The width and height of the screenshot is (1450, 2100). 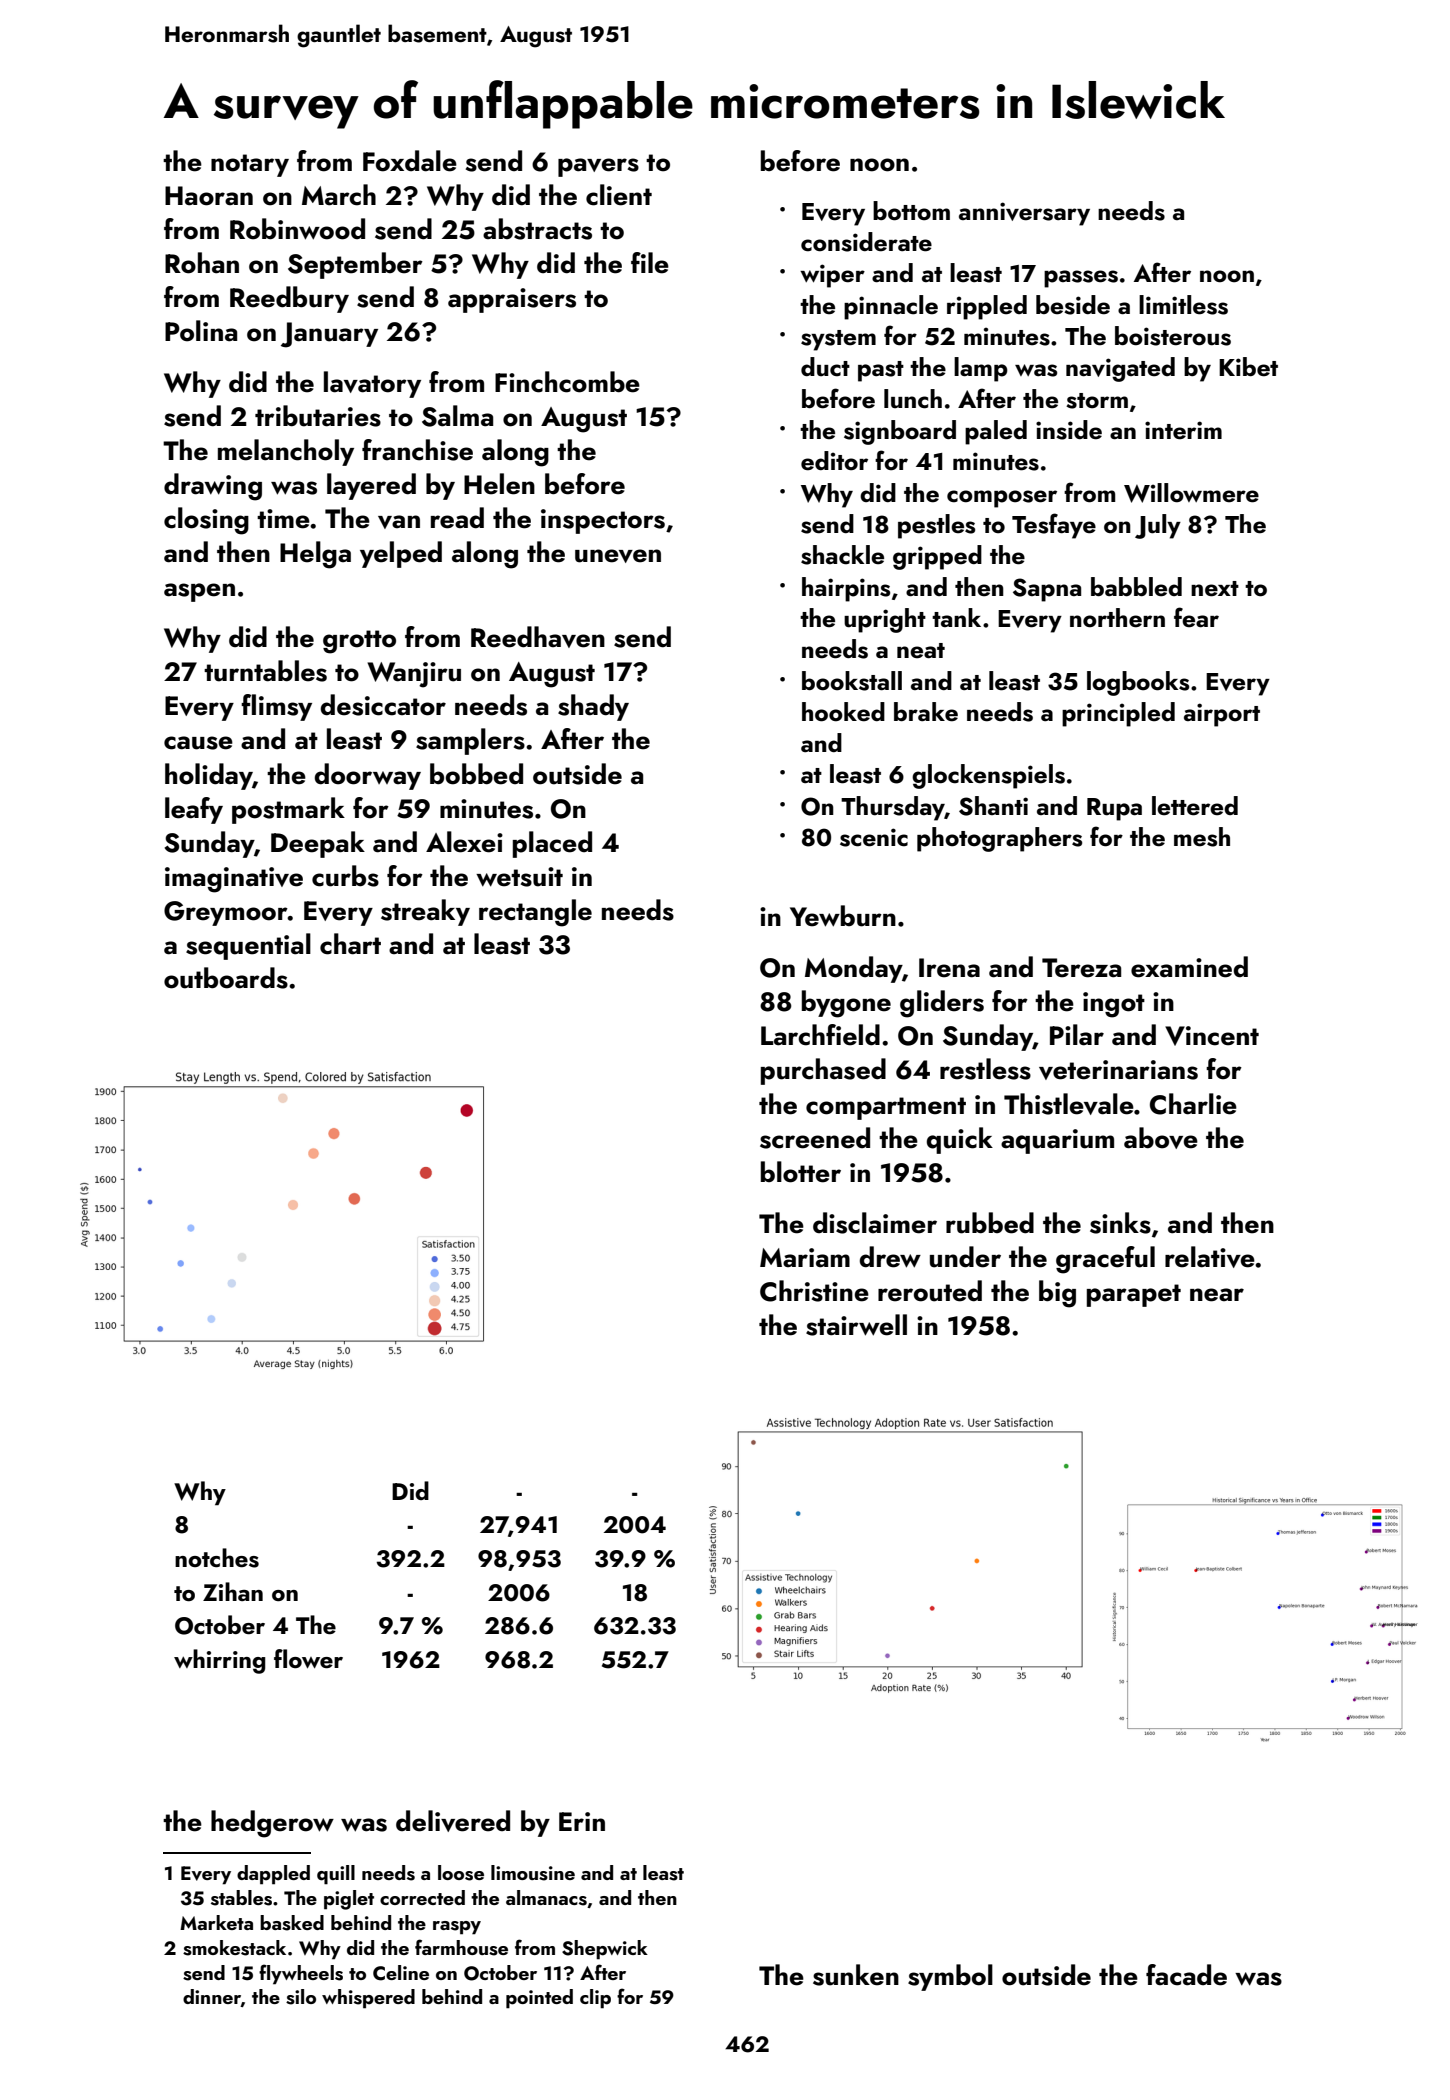 I want to click on signboard, so click(x=900, y=432).
